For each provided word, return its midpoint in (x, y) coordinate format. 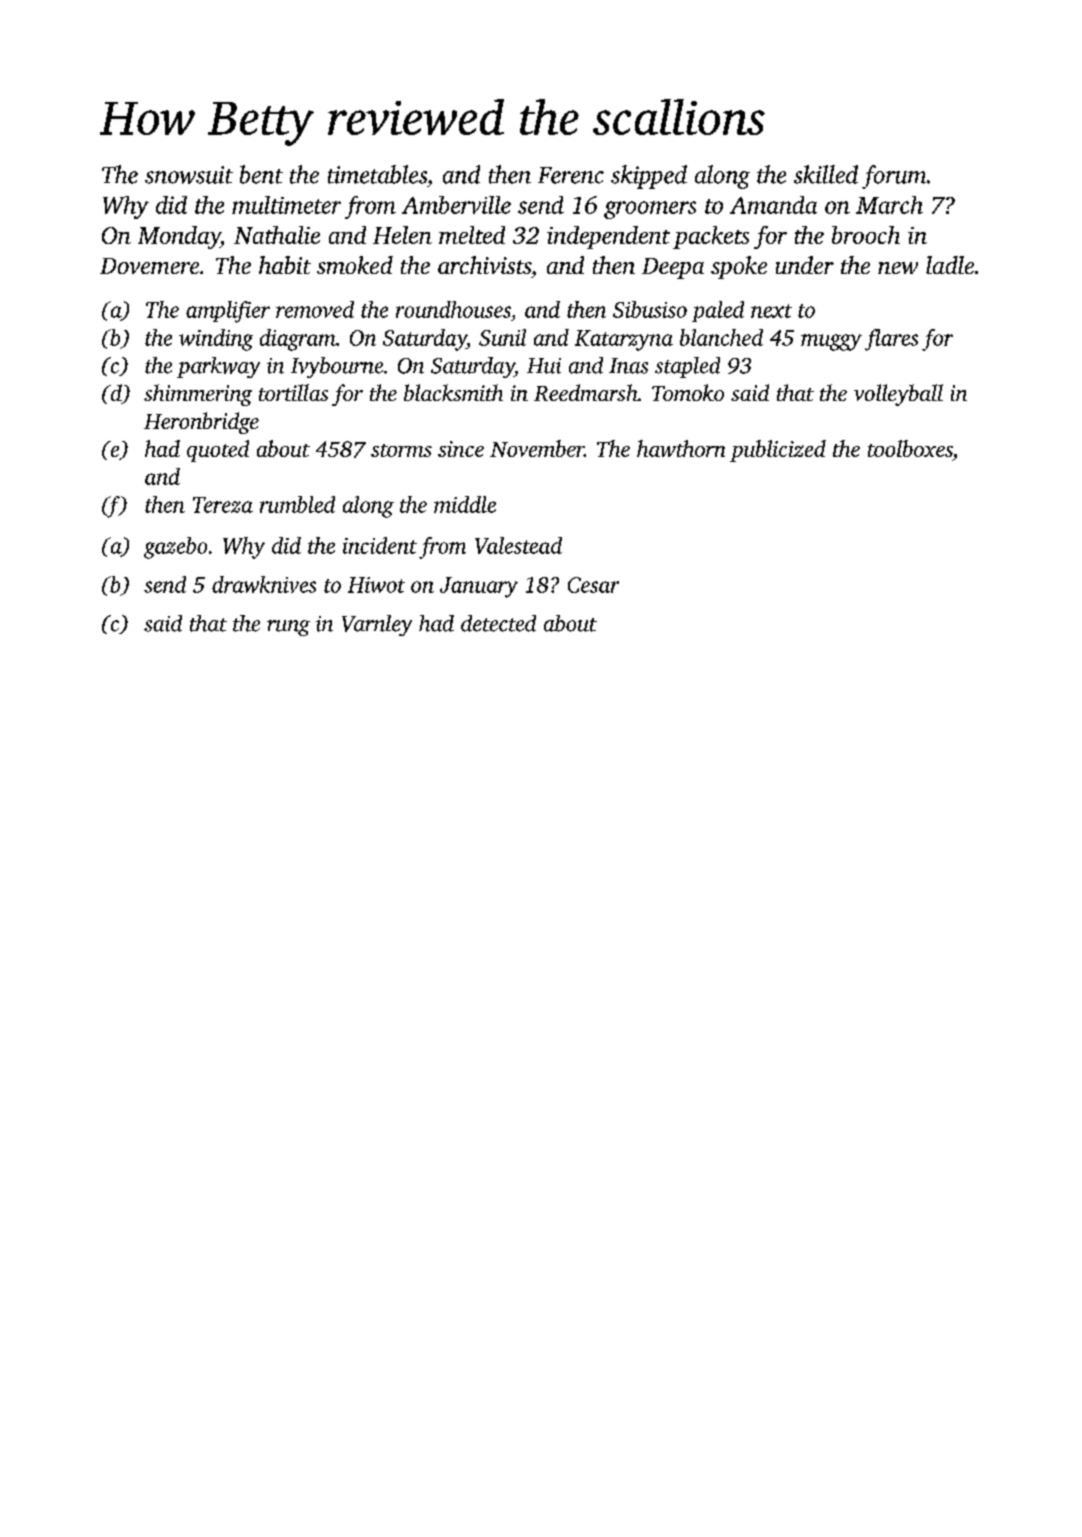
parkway (218, 367)
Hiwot (376, 585)
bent (261, 174)
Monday (179, 237)
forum (894, 177)
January (479, 587)
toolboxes (910, 448)
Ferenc (571, 175)
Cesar (593, 585)
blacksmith (453, 392)
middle (465, 504)
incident (380, 545)
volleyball (898, 395)
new (898, 268)
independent (608, 237)
